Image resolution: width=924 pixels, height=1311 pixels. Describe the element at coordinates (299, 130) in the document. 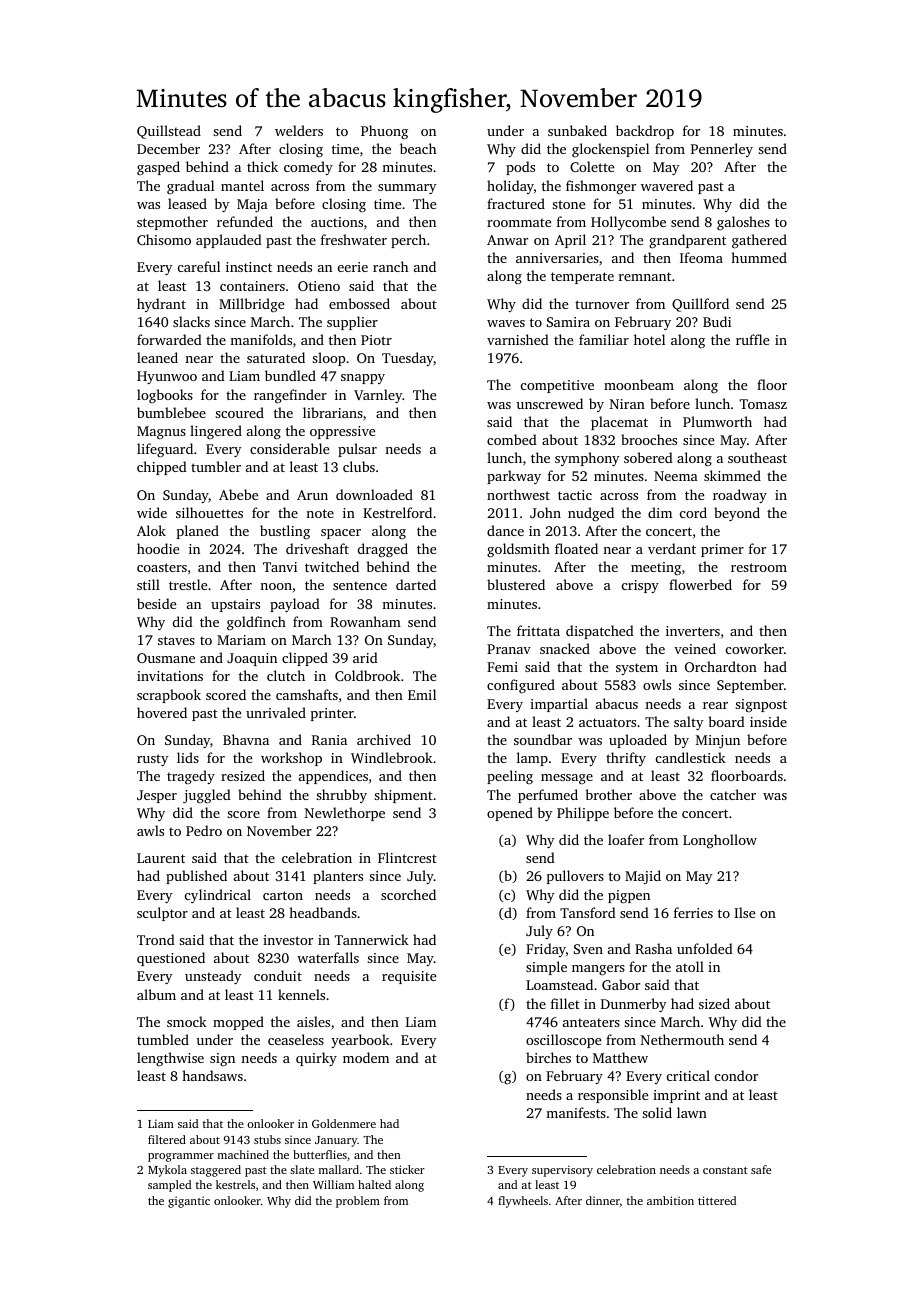

I see `welders` at that location.
